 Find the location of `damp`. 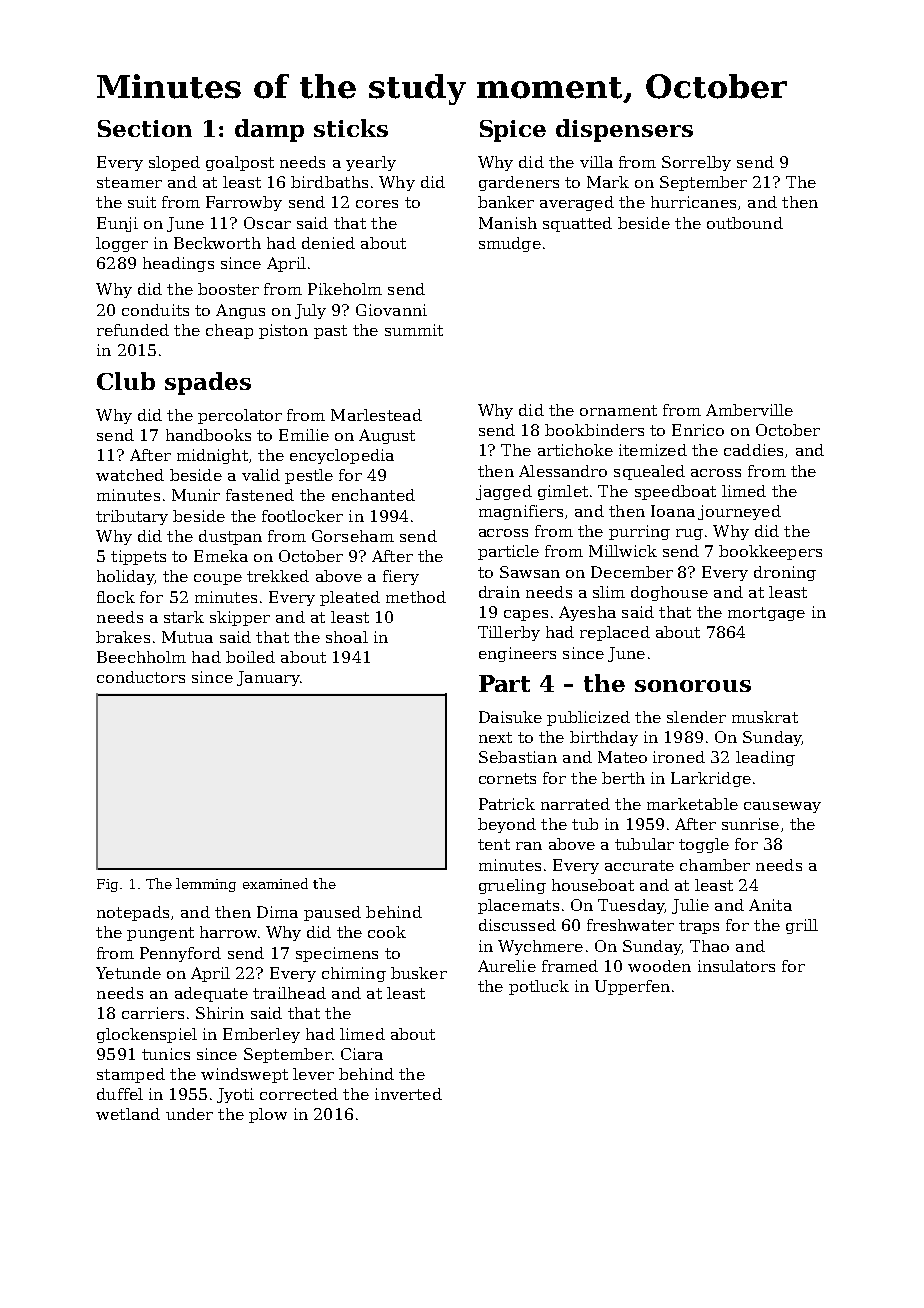

damp is located at coordinates (269, 130).
